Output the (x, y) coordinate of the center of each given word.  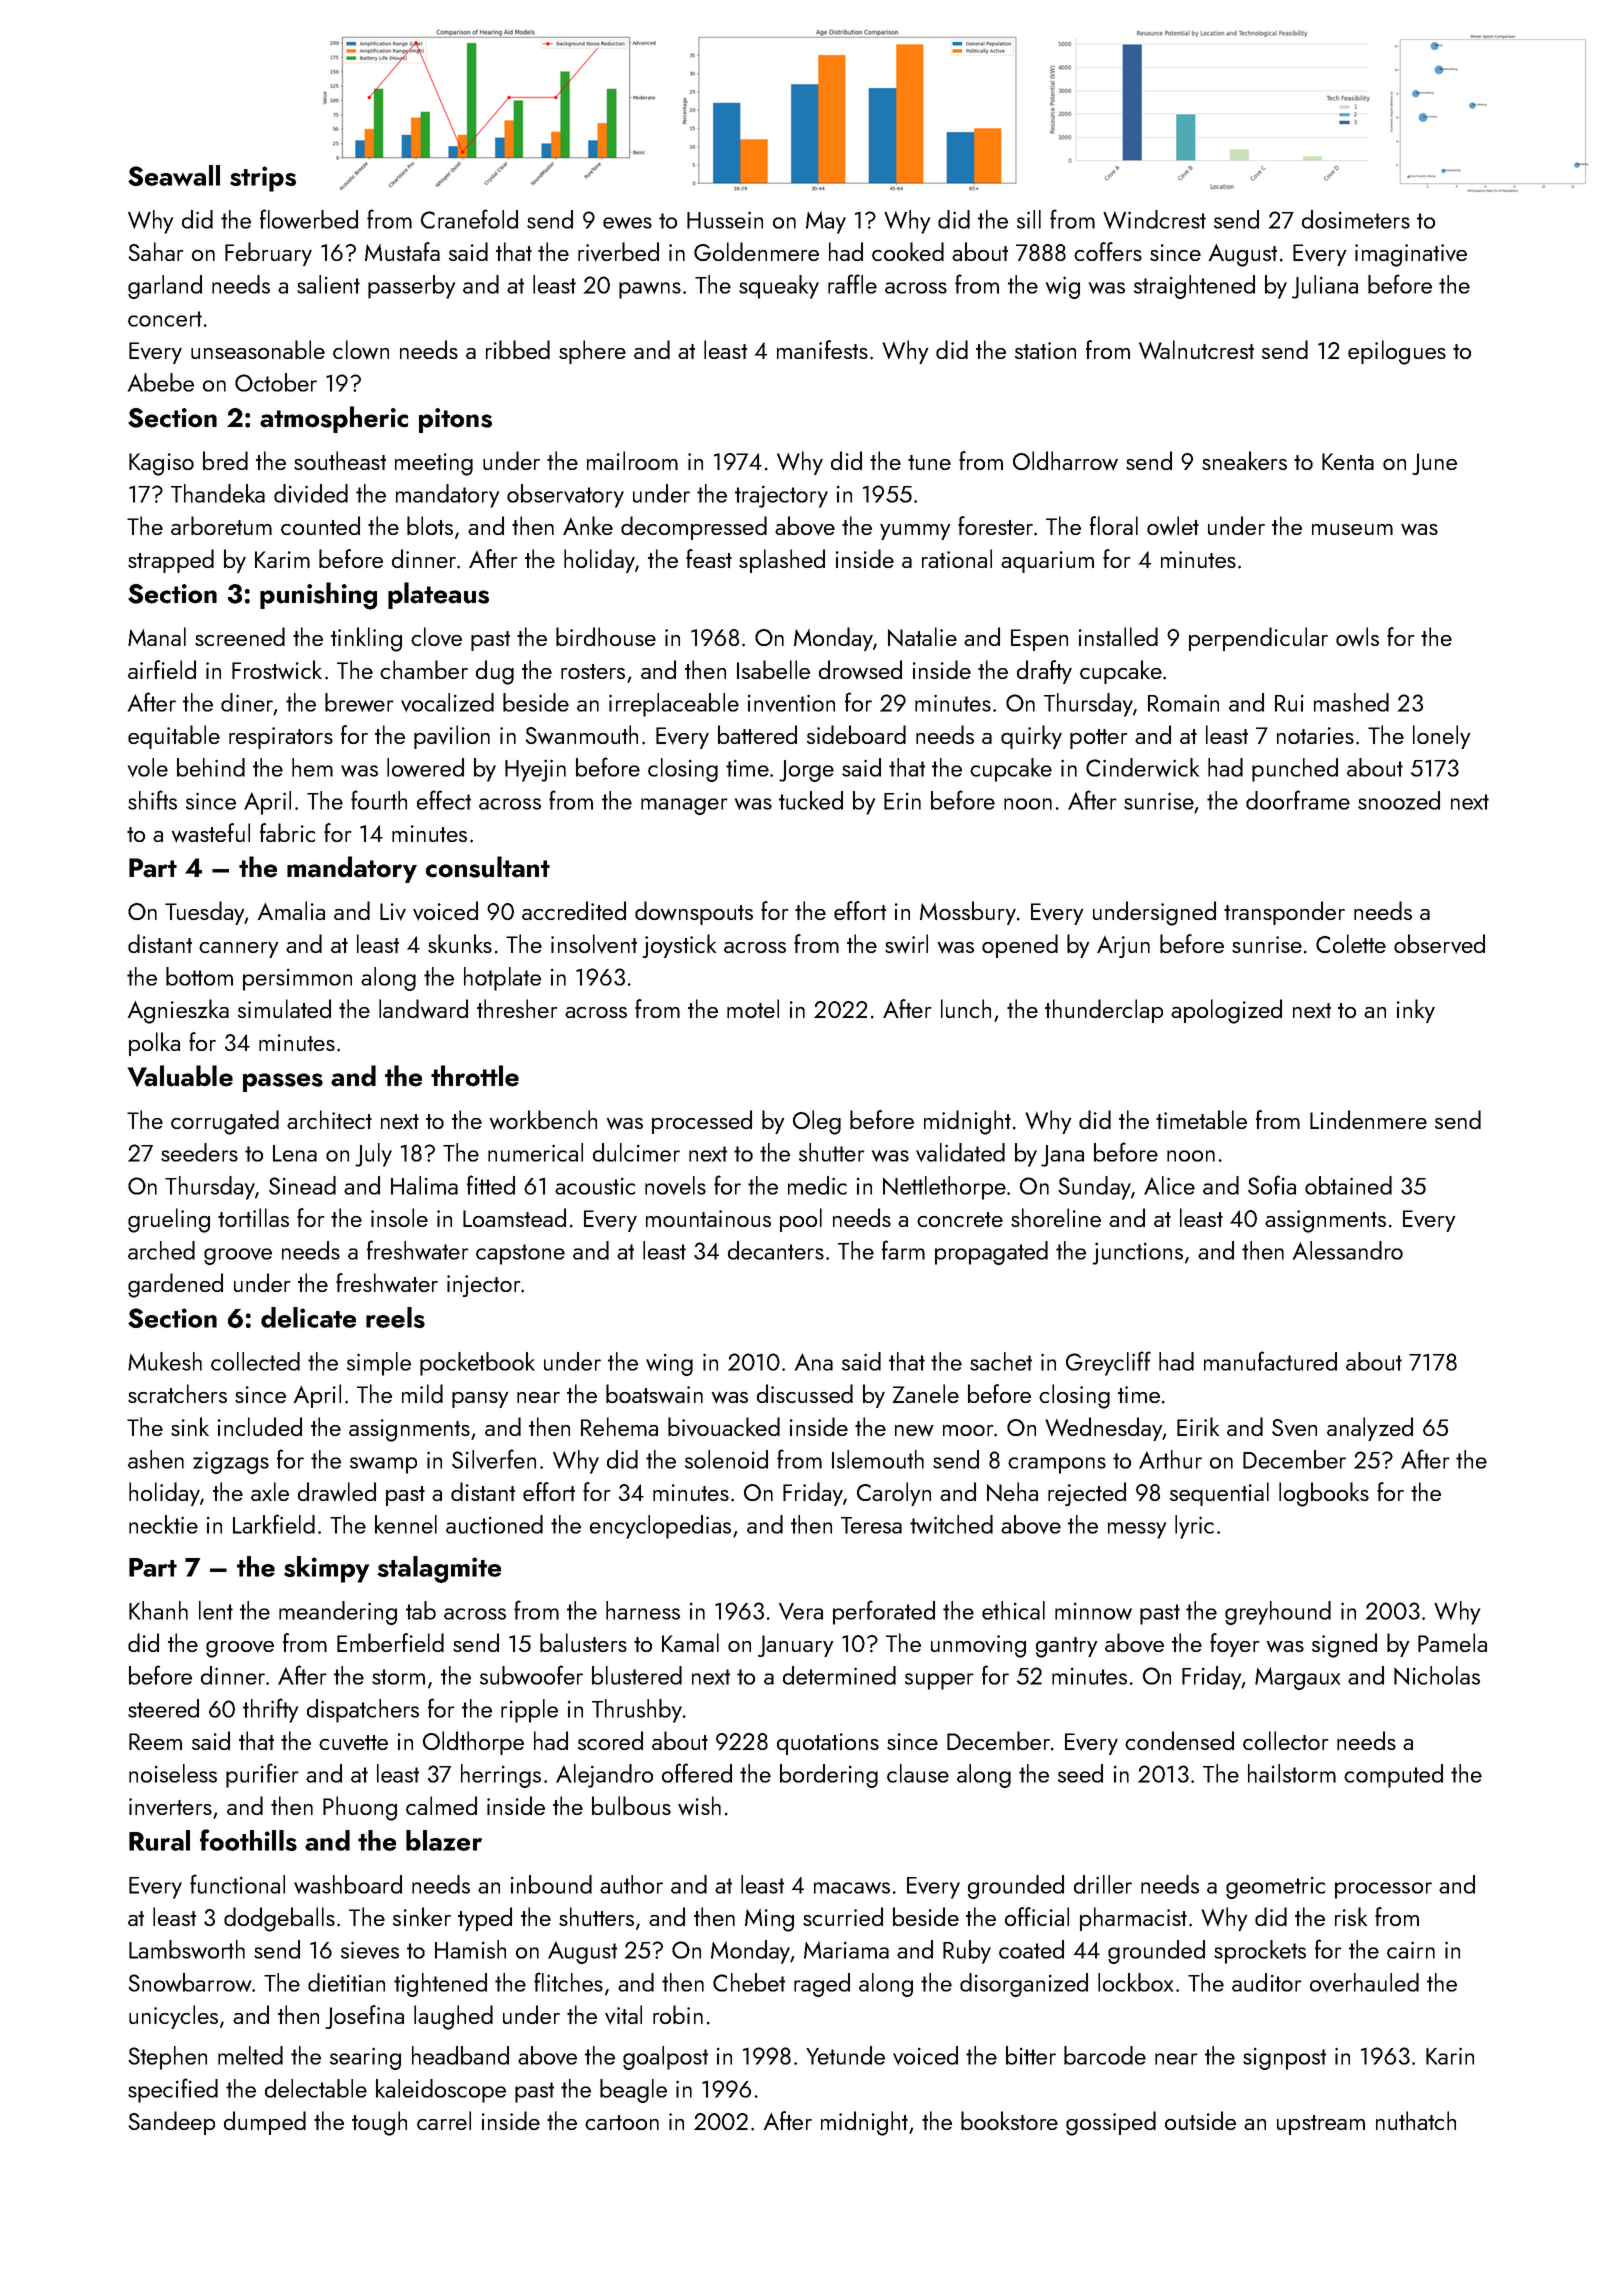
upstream (1321, 2125)
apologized (1226, 1011)
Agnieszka (178, 1011)
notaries (1315, 735)
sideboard (856, 734)
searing (365, 2058)
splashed (782, 561)
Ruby (967, 1952)
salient (328, 284)
